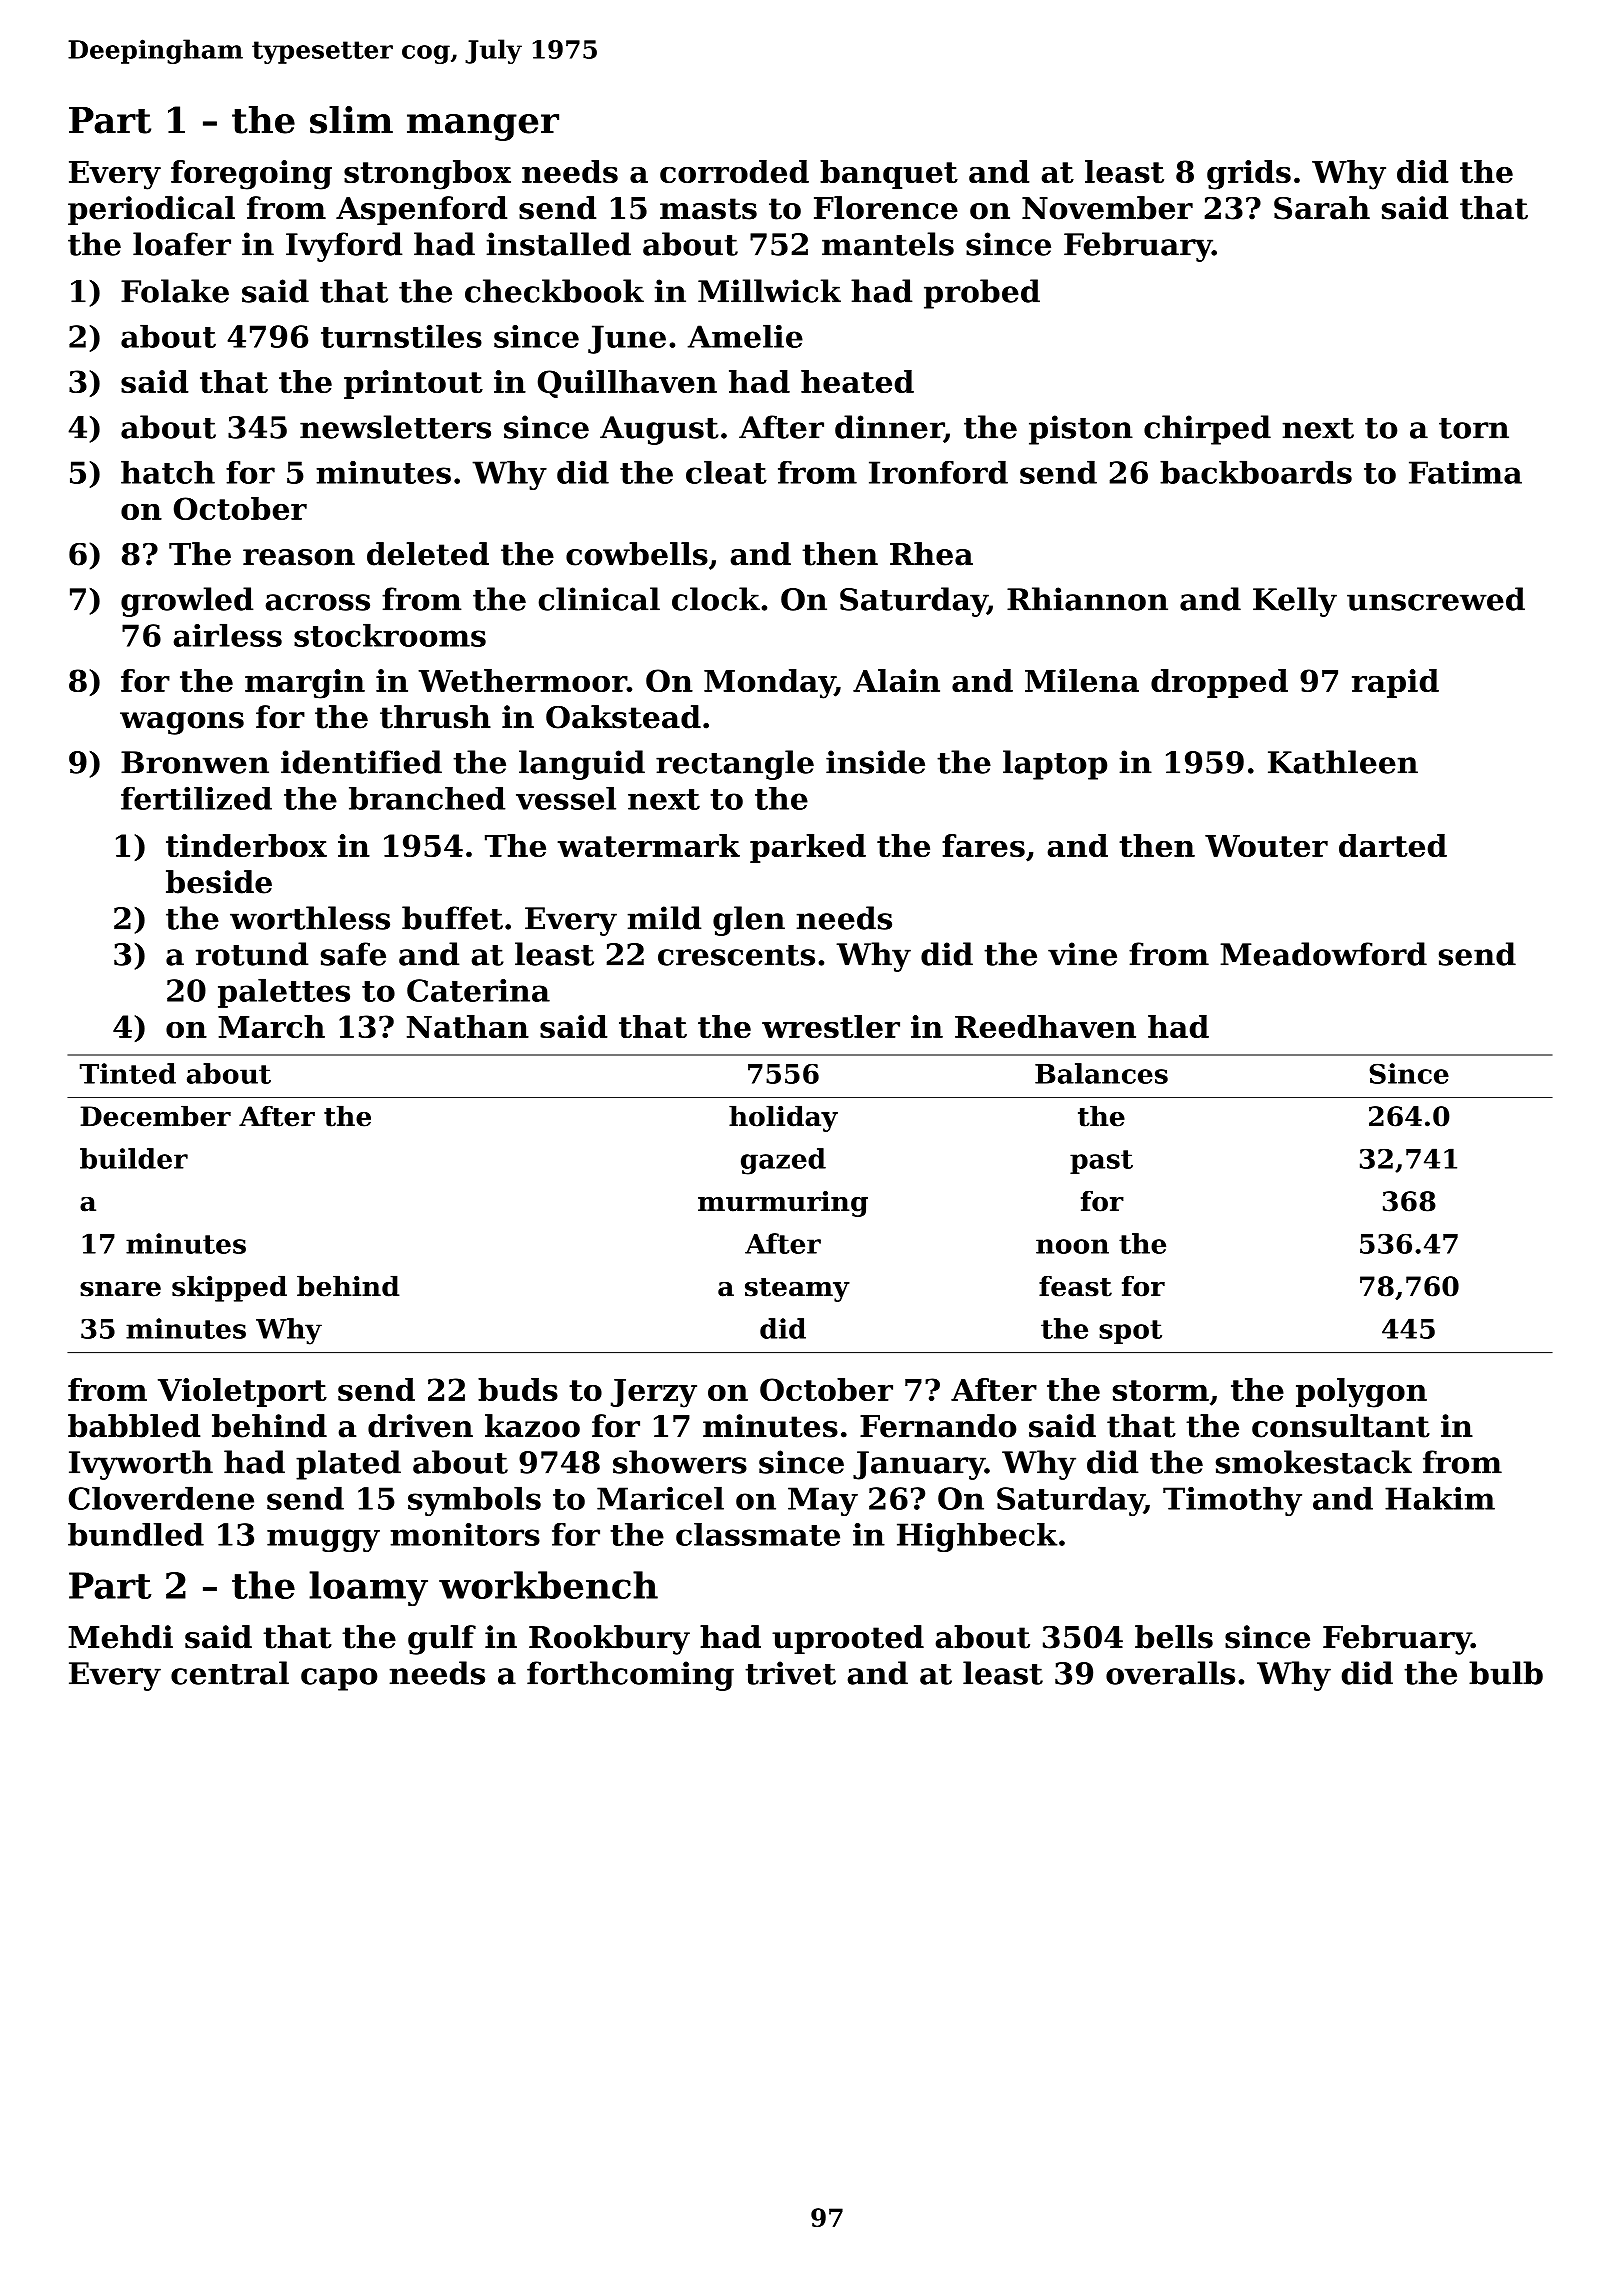 This document has width=1620, height=2292. What do you see at coordinates (783, 1204) in the document?
I see `murmuring` at bounding box center [783, 1204].
